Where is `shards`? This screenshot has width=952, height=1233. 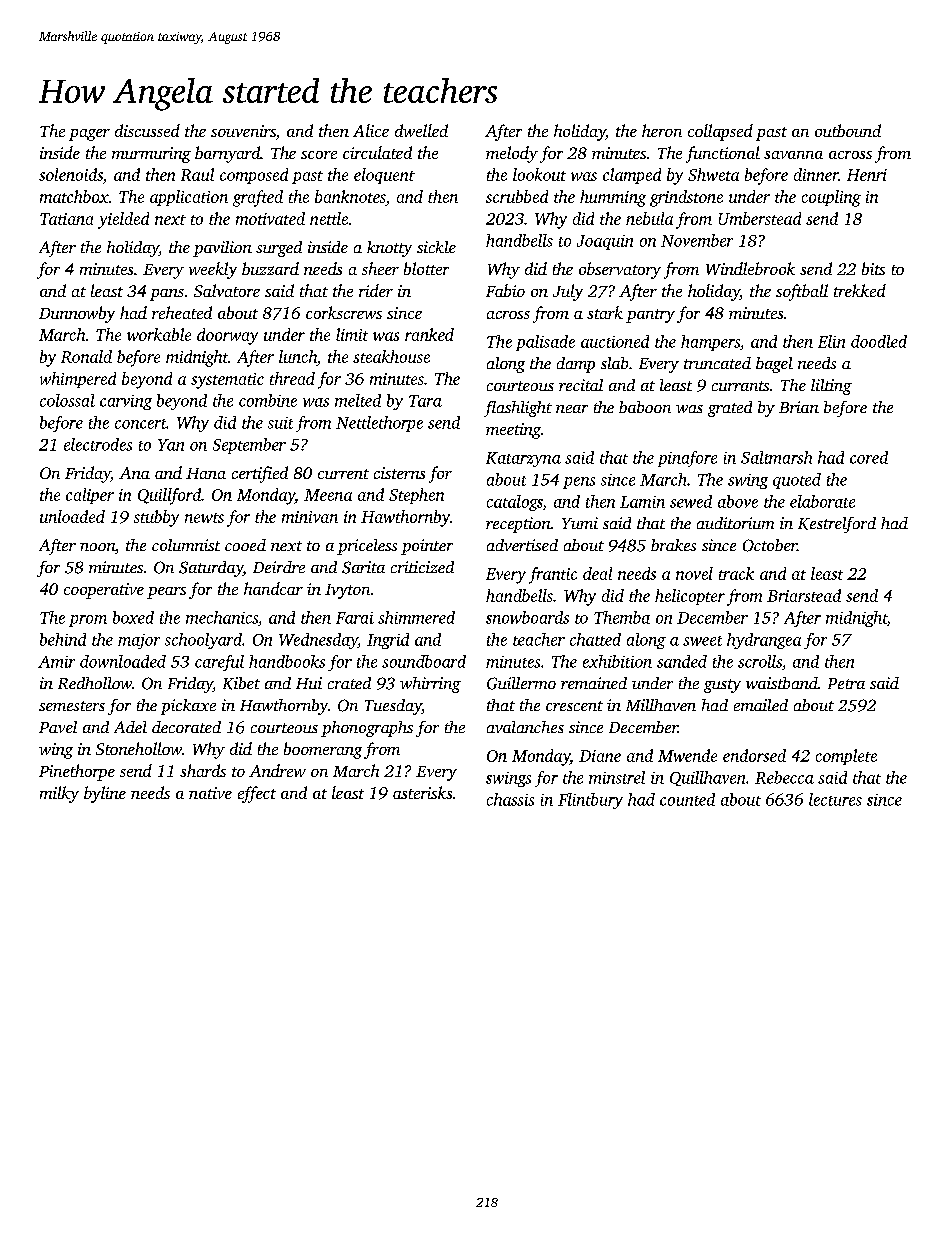
shards is located at coordinates (203, 770).
